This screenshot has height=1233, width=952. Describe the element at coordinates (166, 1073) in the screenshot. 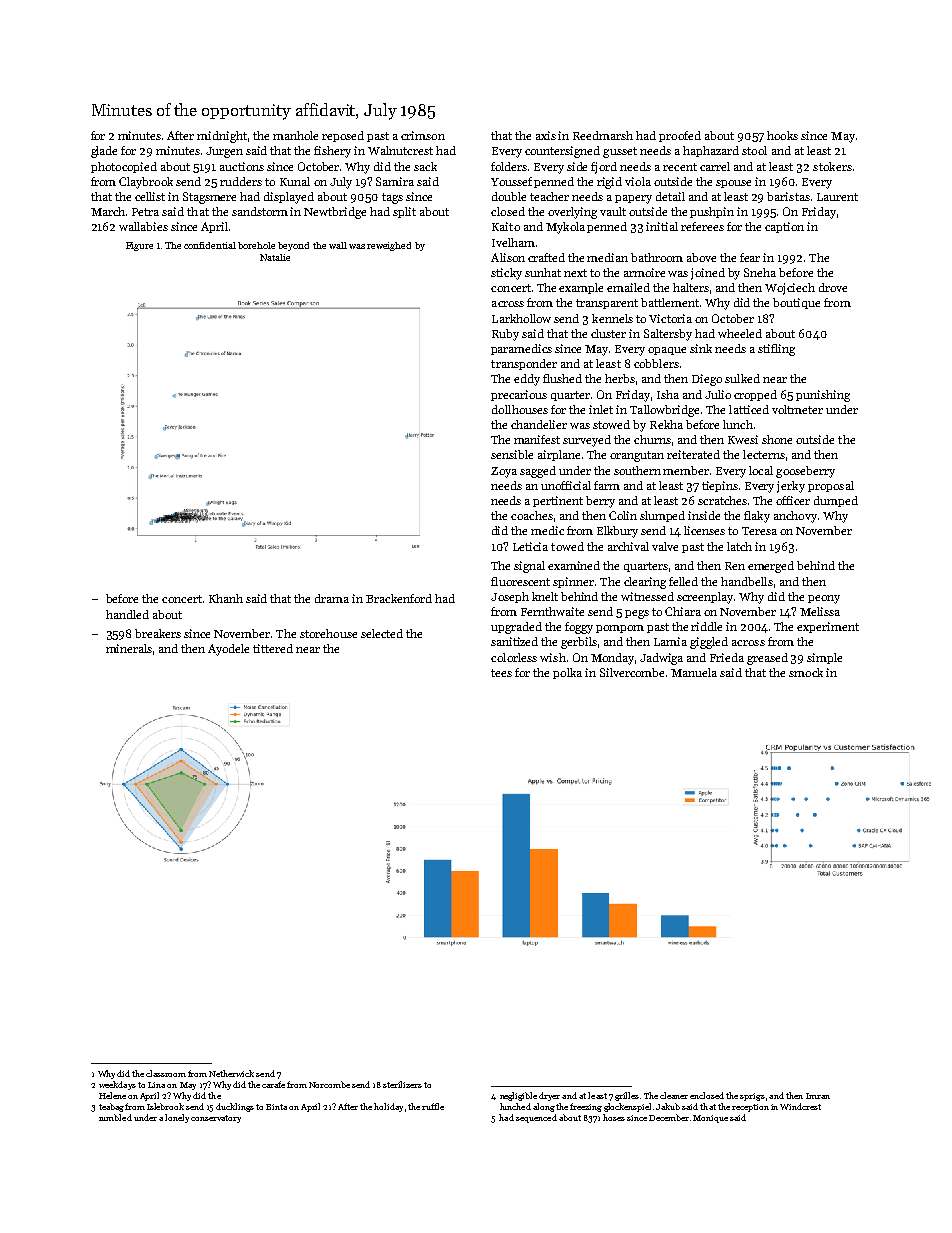

I see `classroom` at that location.
